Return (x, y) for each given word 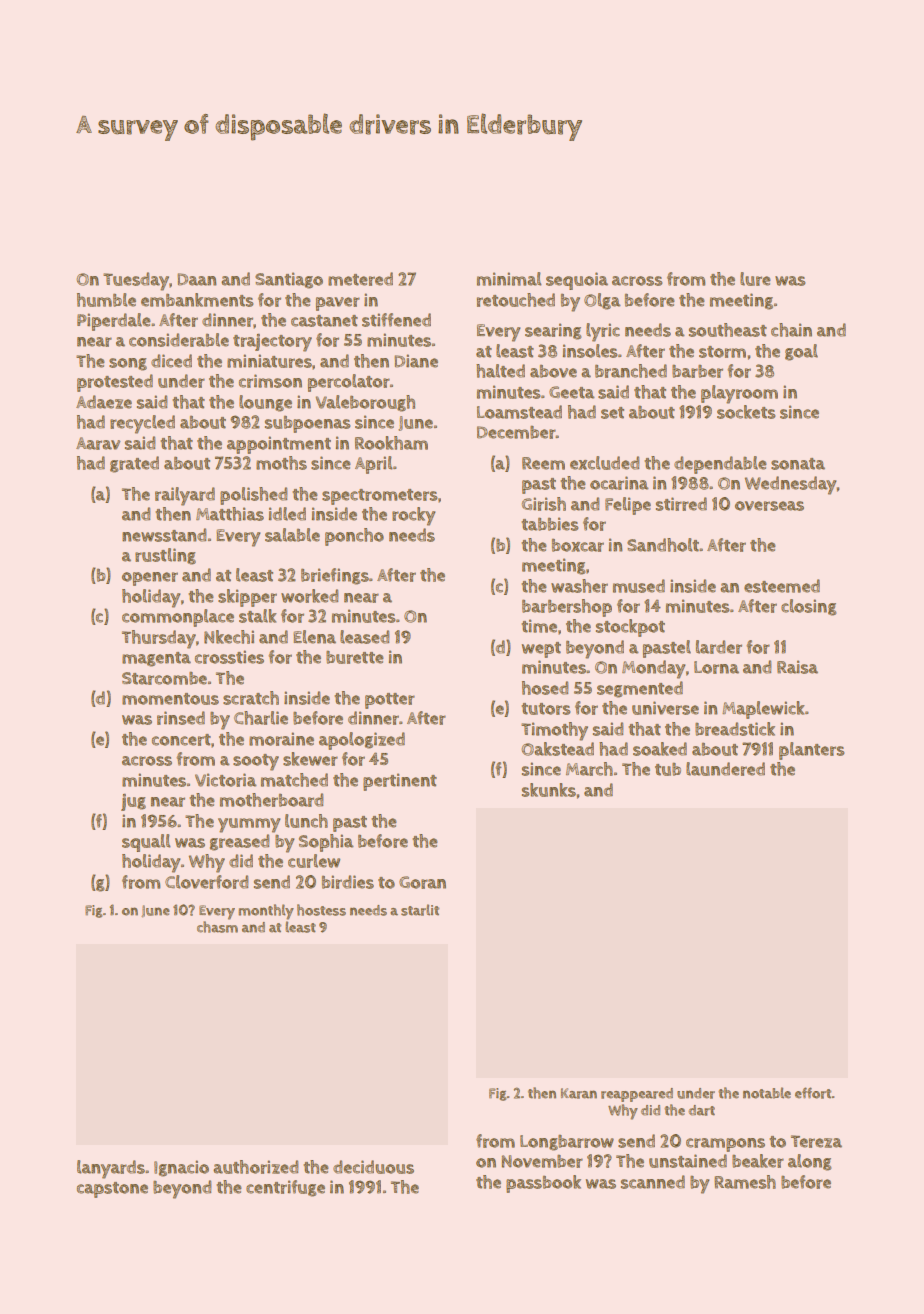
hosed (545, 688)
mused (639, 586)
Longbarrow (567, 1143)
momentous (170, 699)
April (374, 465)
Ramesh (745, 1182)
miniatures (269, 361)
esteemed (782, 586)
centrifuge (285, 1188)
